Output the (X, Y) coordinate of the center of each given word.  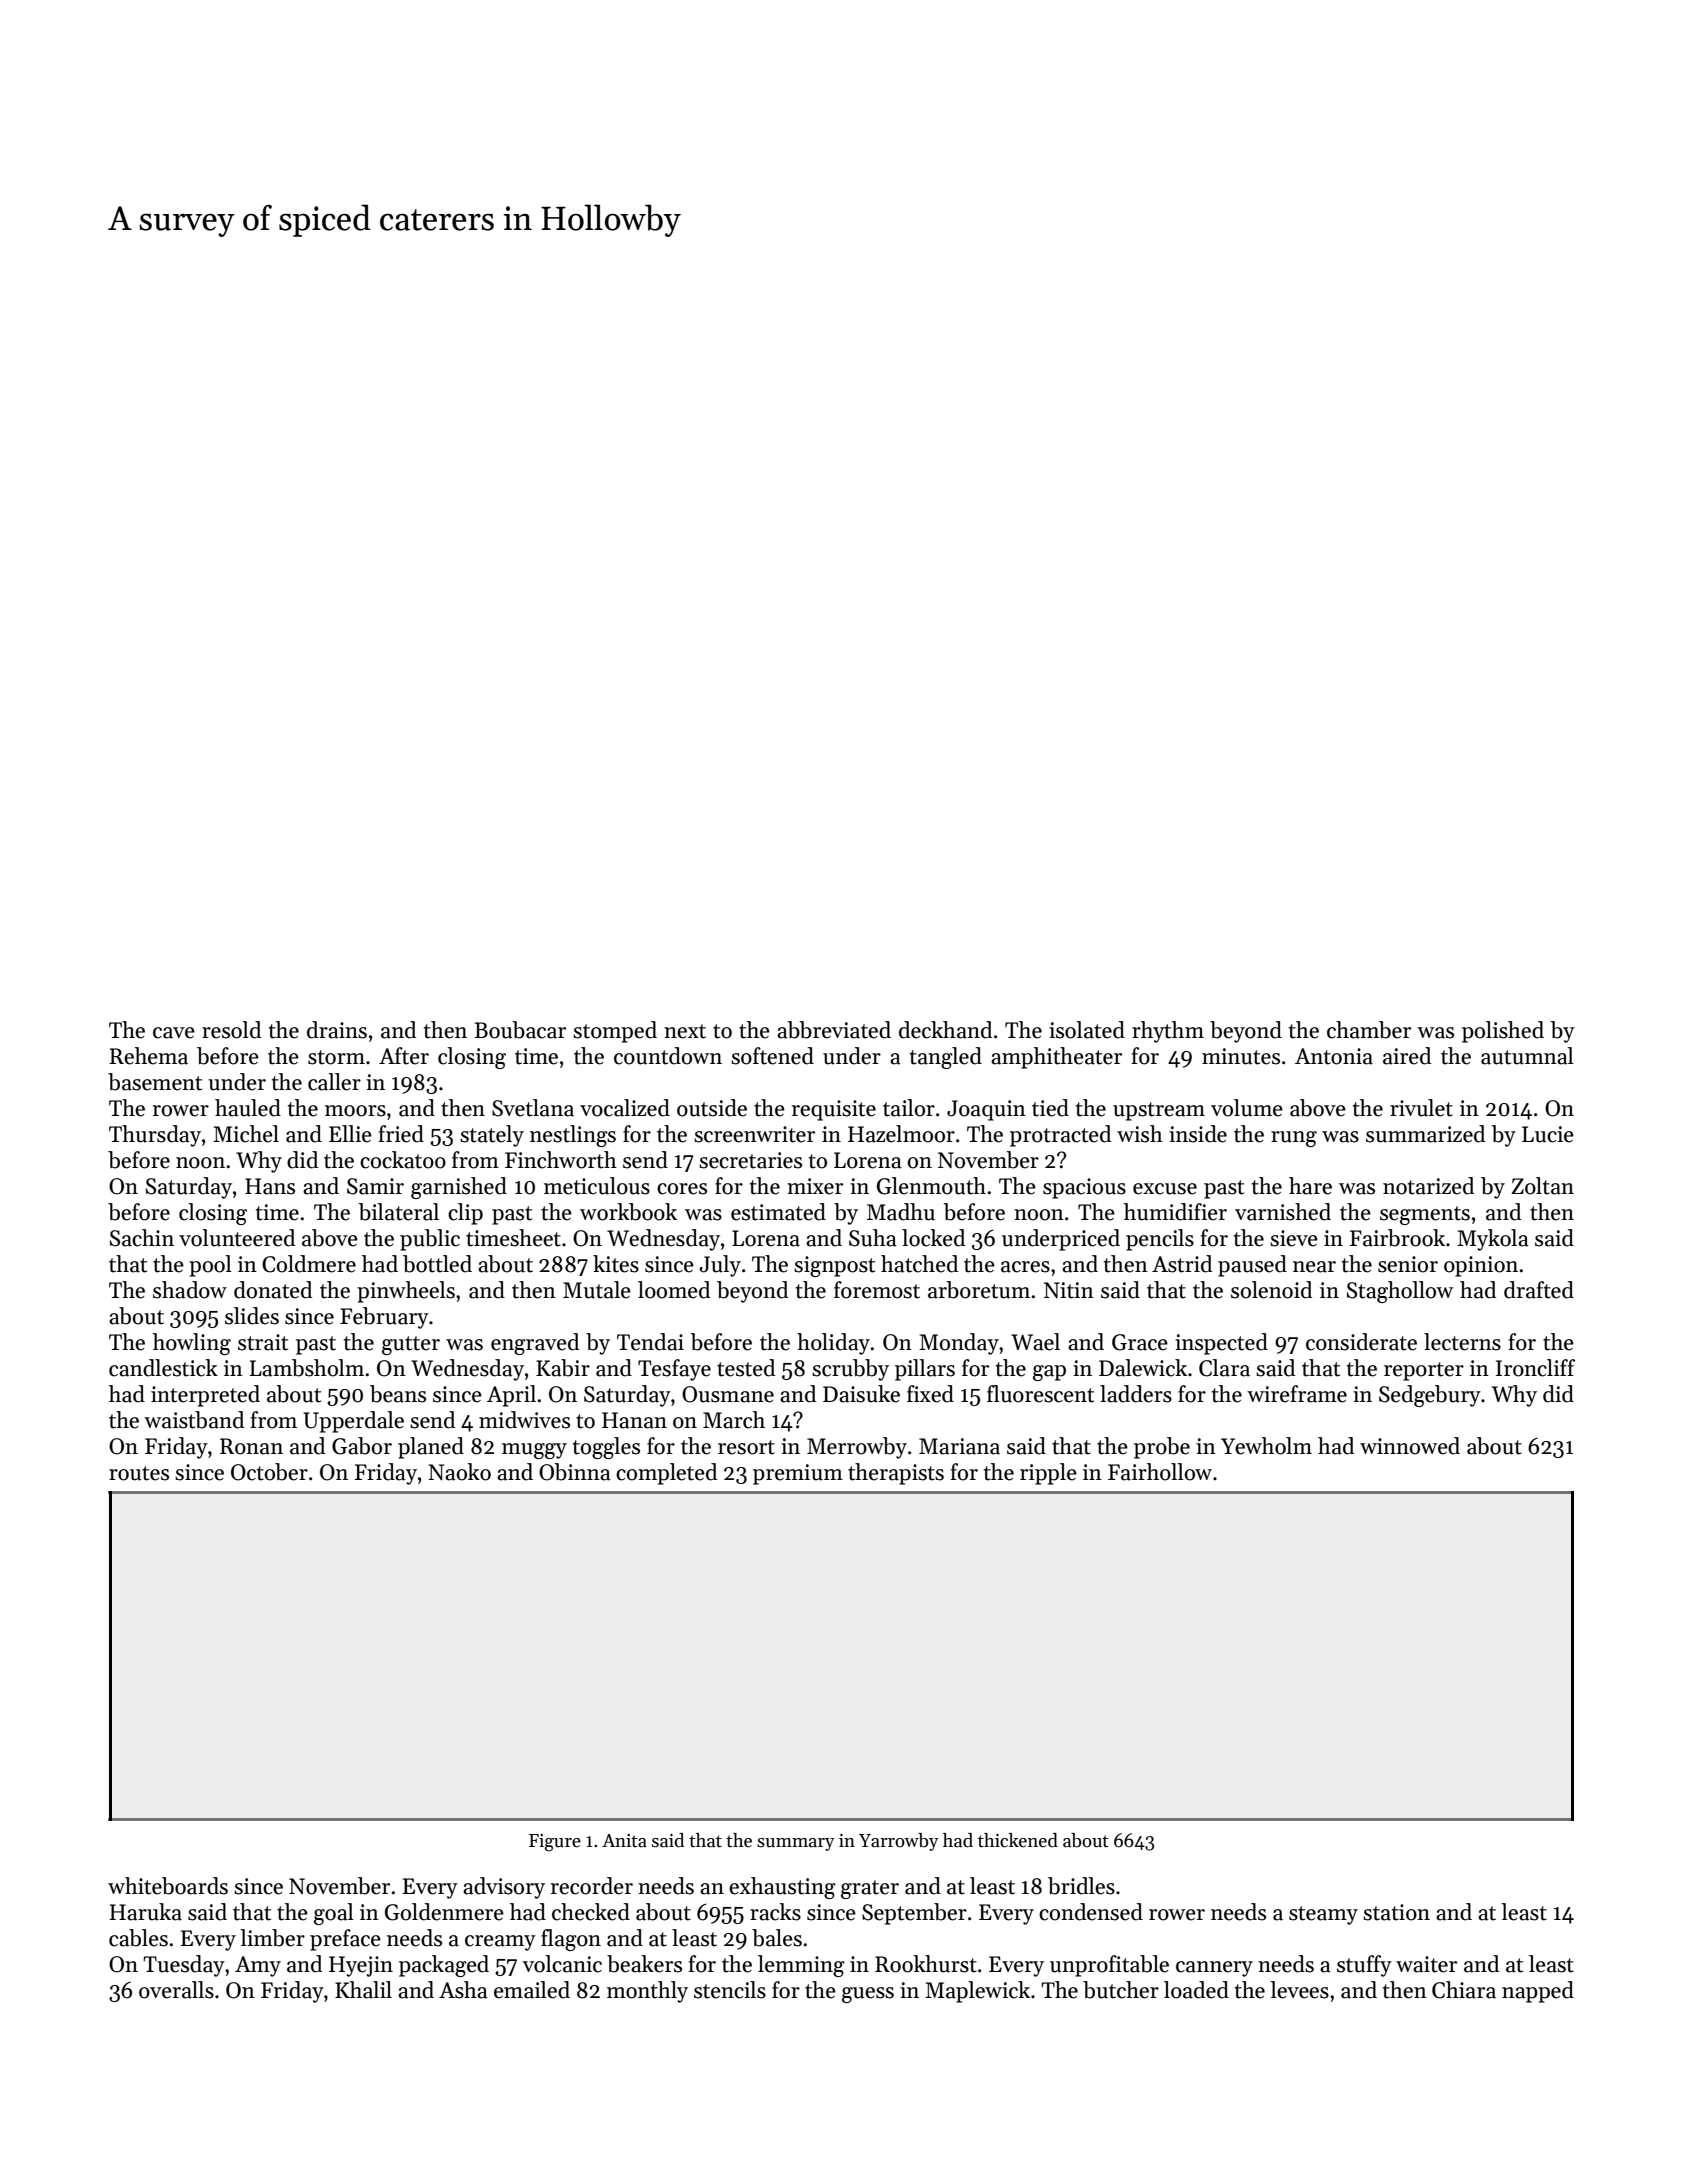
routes (139, 1473)
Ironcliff (1535, 1368)
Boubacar (520, 1030)
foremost (877, 1290)
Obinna (575, 1472)
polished (1503, 1032)
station (1396, 1912)
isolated (1087, 1030)
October (269, 1472)
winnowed (1410, 1446)
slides (252, 1316)
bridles (1081, 1886)
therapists (896, 1474)
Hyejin (361, 1966)
